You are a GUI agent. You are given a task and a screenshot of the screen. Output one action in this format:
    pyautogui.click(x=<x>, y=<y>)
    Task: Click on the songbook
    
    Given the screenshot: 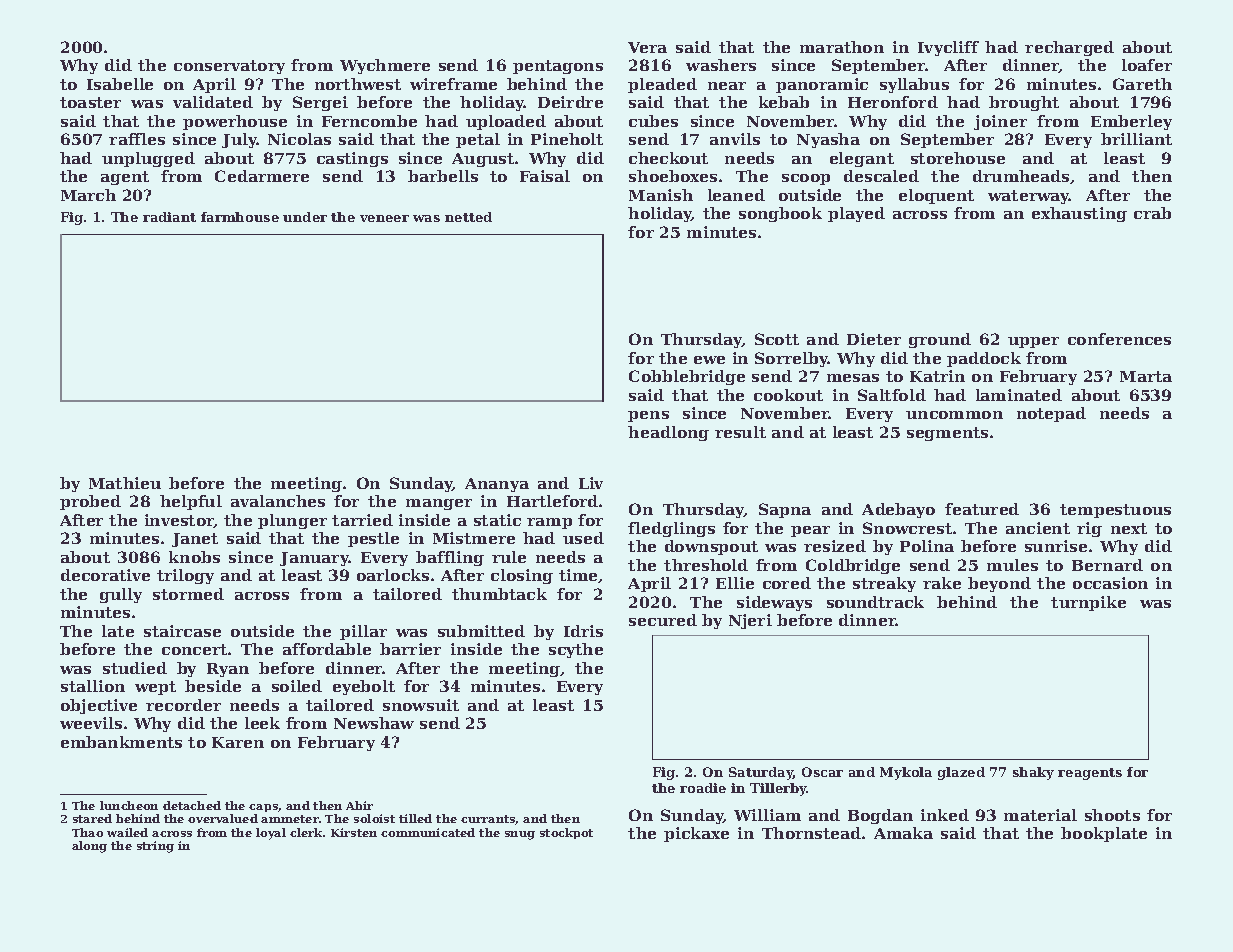 What is the action you would take?
    pyautogui.click(x=780, y=214)
